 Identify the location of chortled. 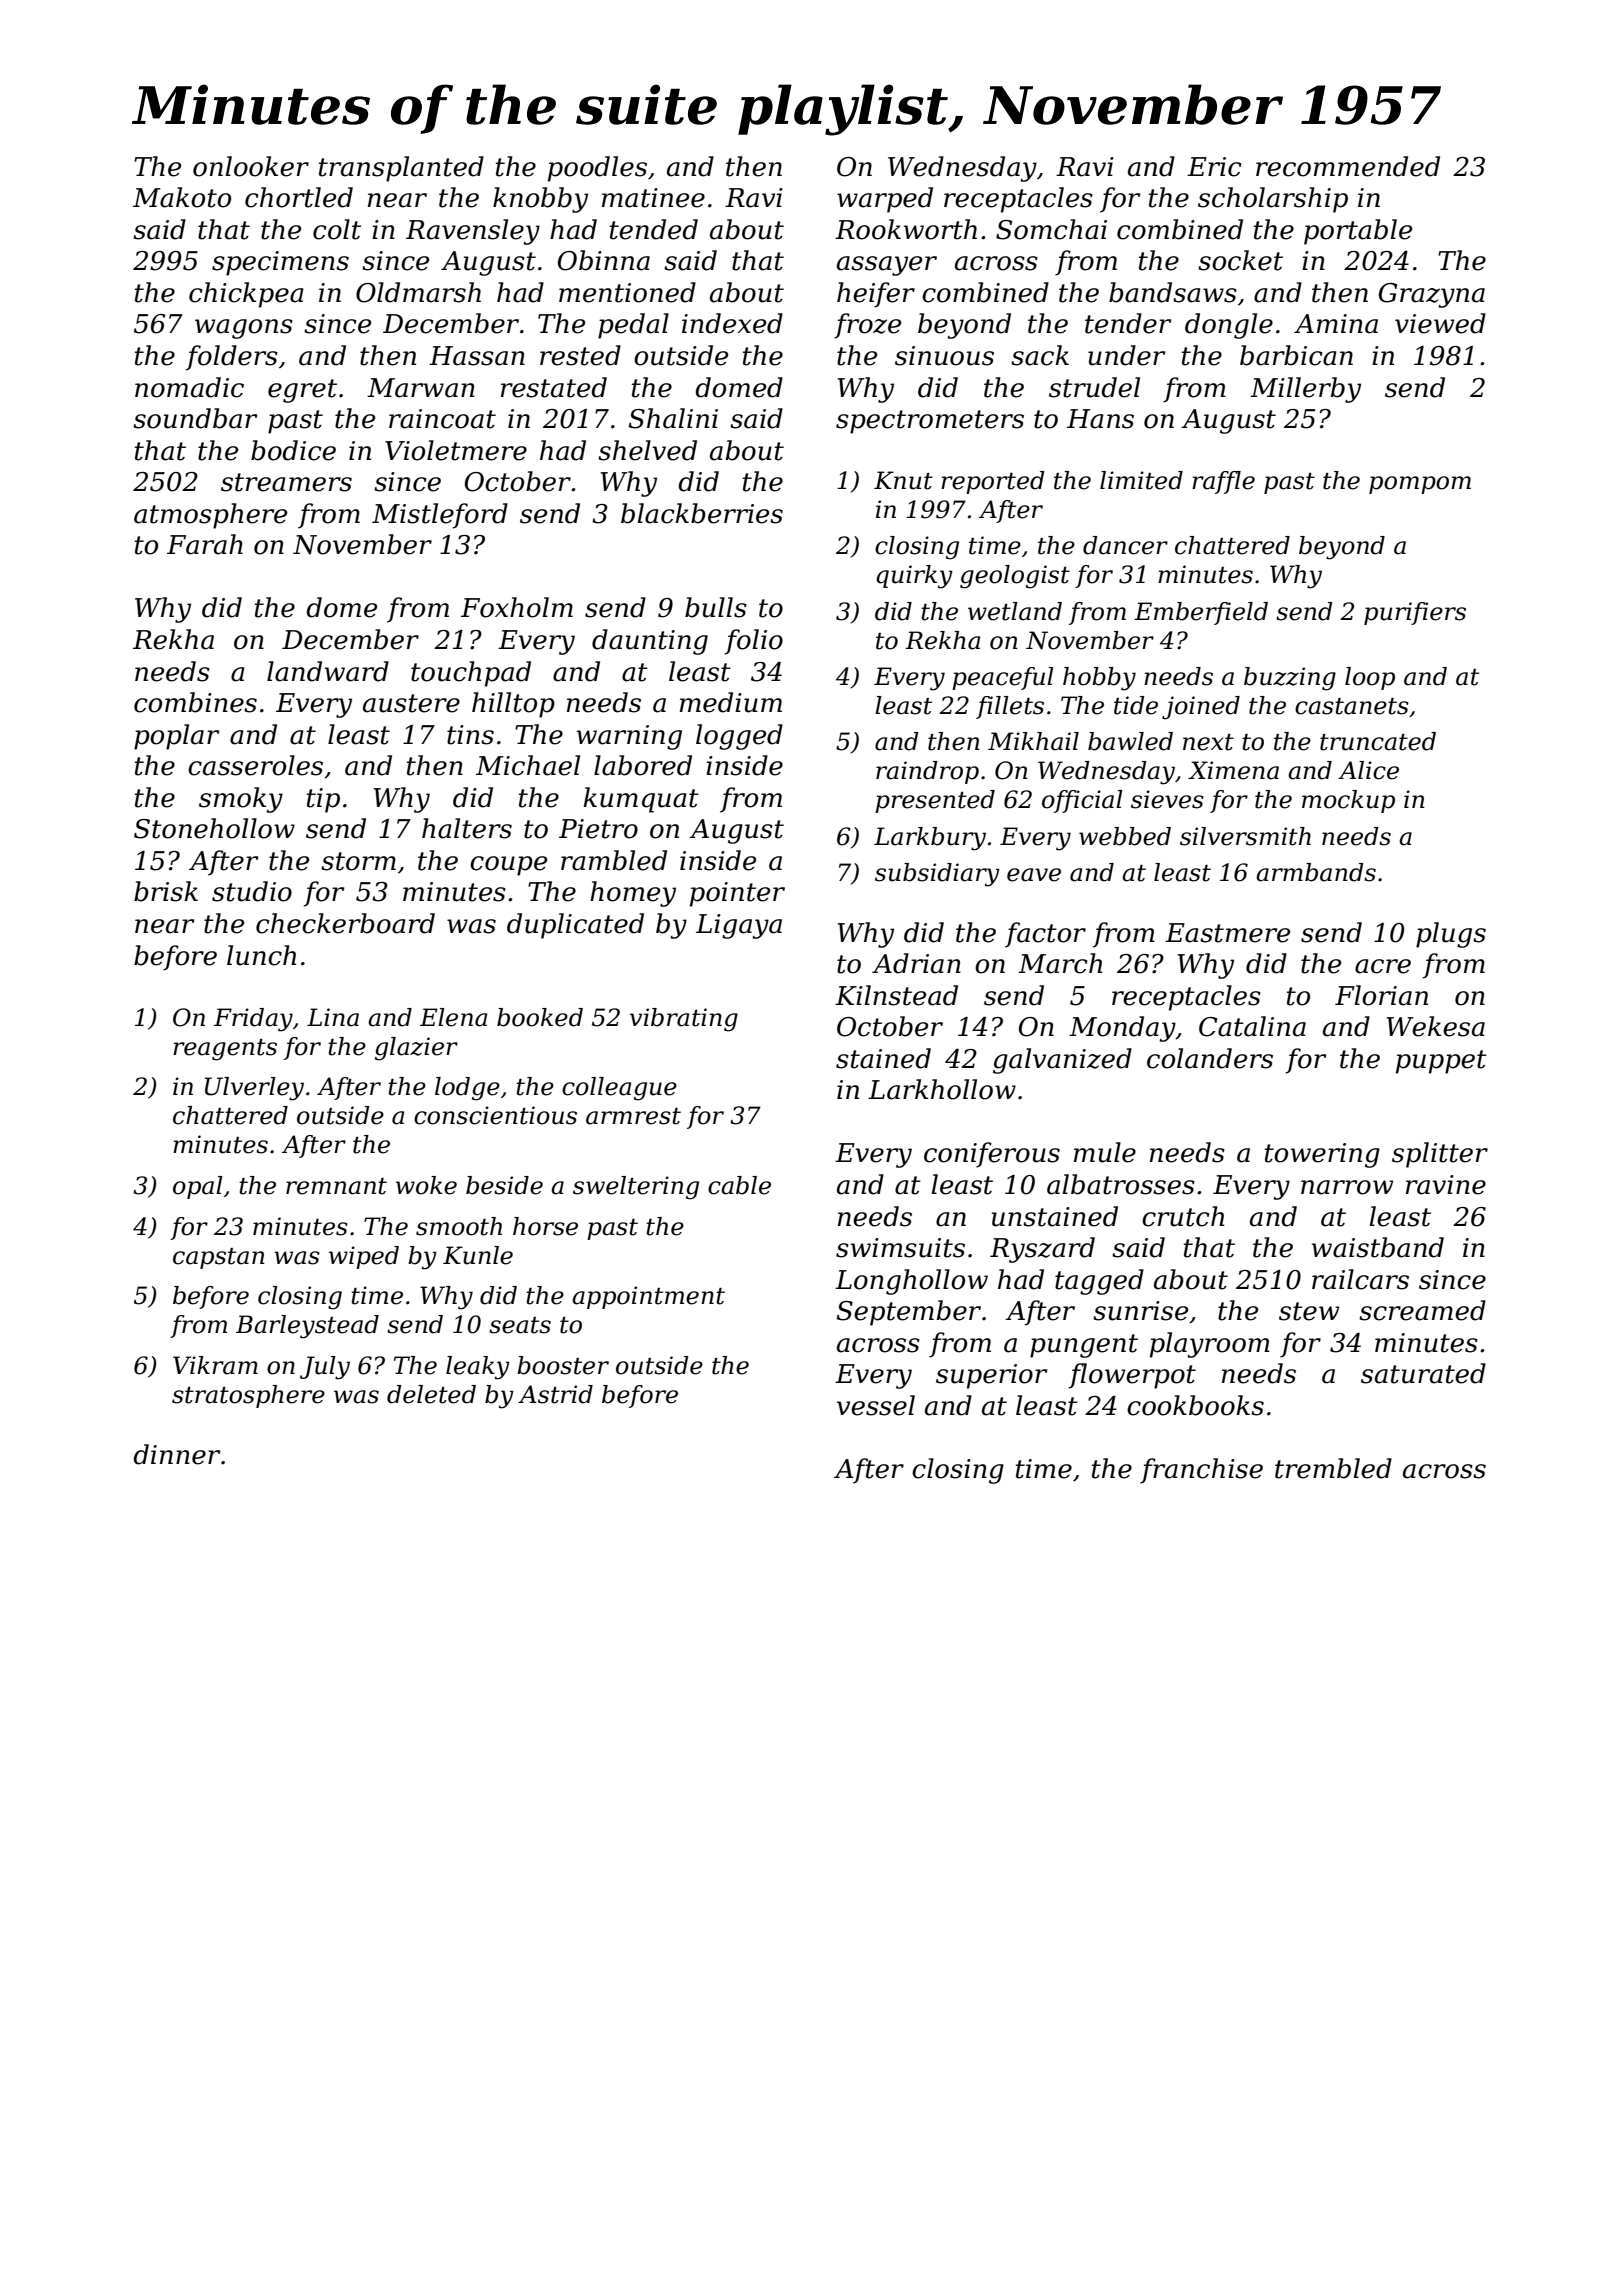
(299, 197).
